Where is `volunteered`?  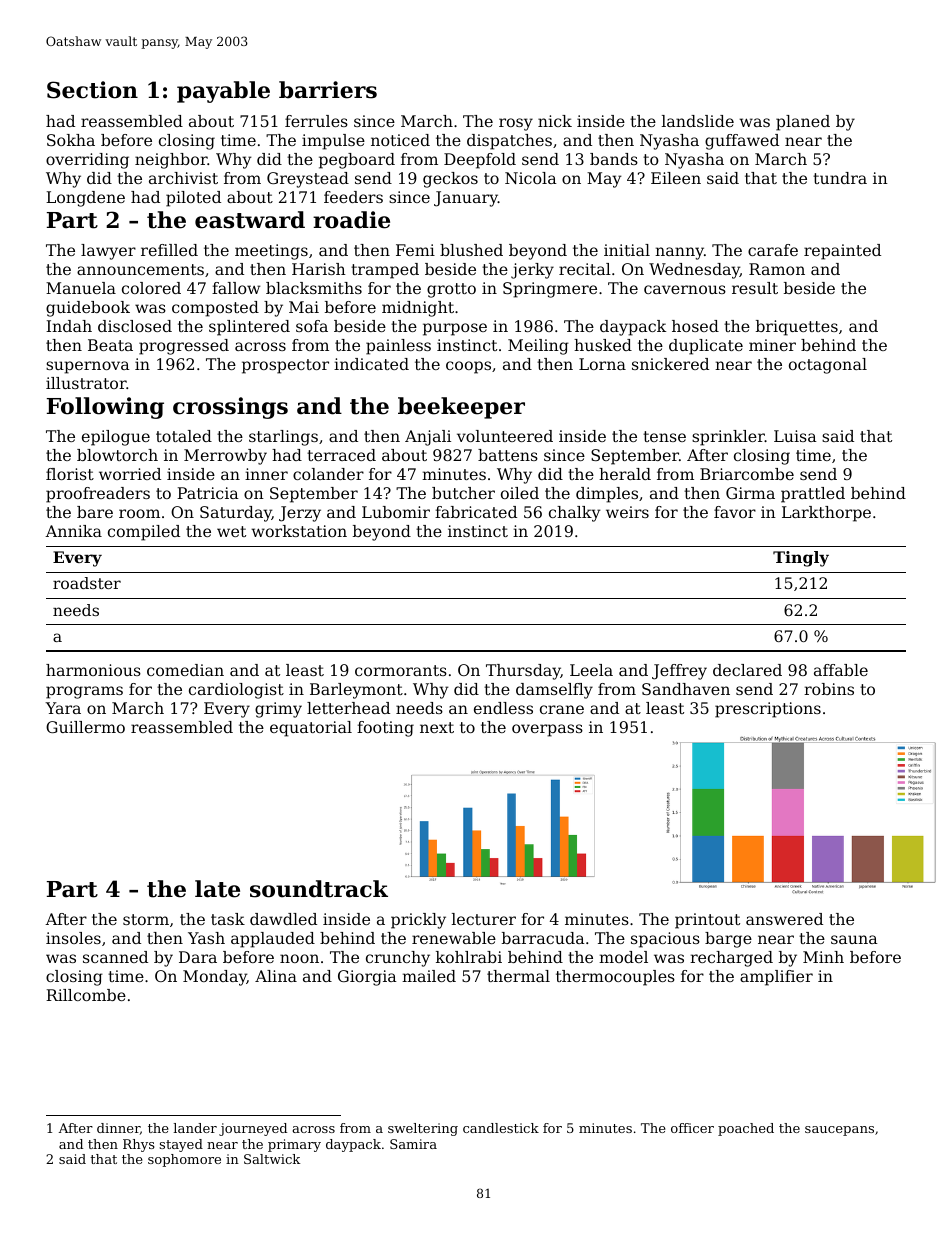 volunteered is located at coordinates (505, 436).
